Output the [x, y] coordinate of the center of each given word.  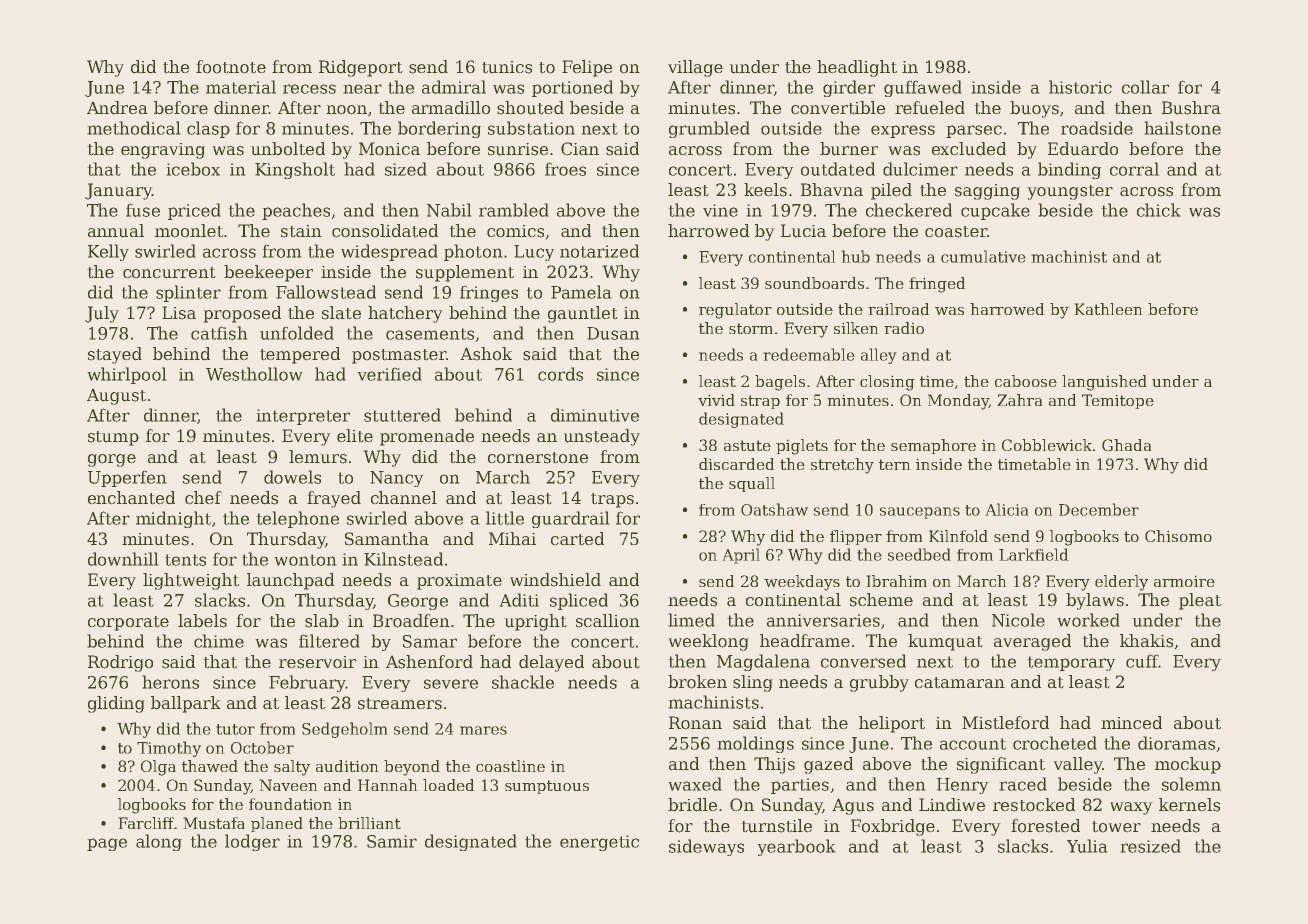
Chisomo [1178, 536]
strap [760, 402]
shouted [530, 108]
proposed [242, 314]
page [107, 844]
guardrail [571, 519]
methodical [134, 128]
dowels [292, 477]
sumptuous [547, 787]
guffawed [923, 88]
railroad [899, 309]
